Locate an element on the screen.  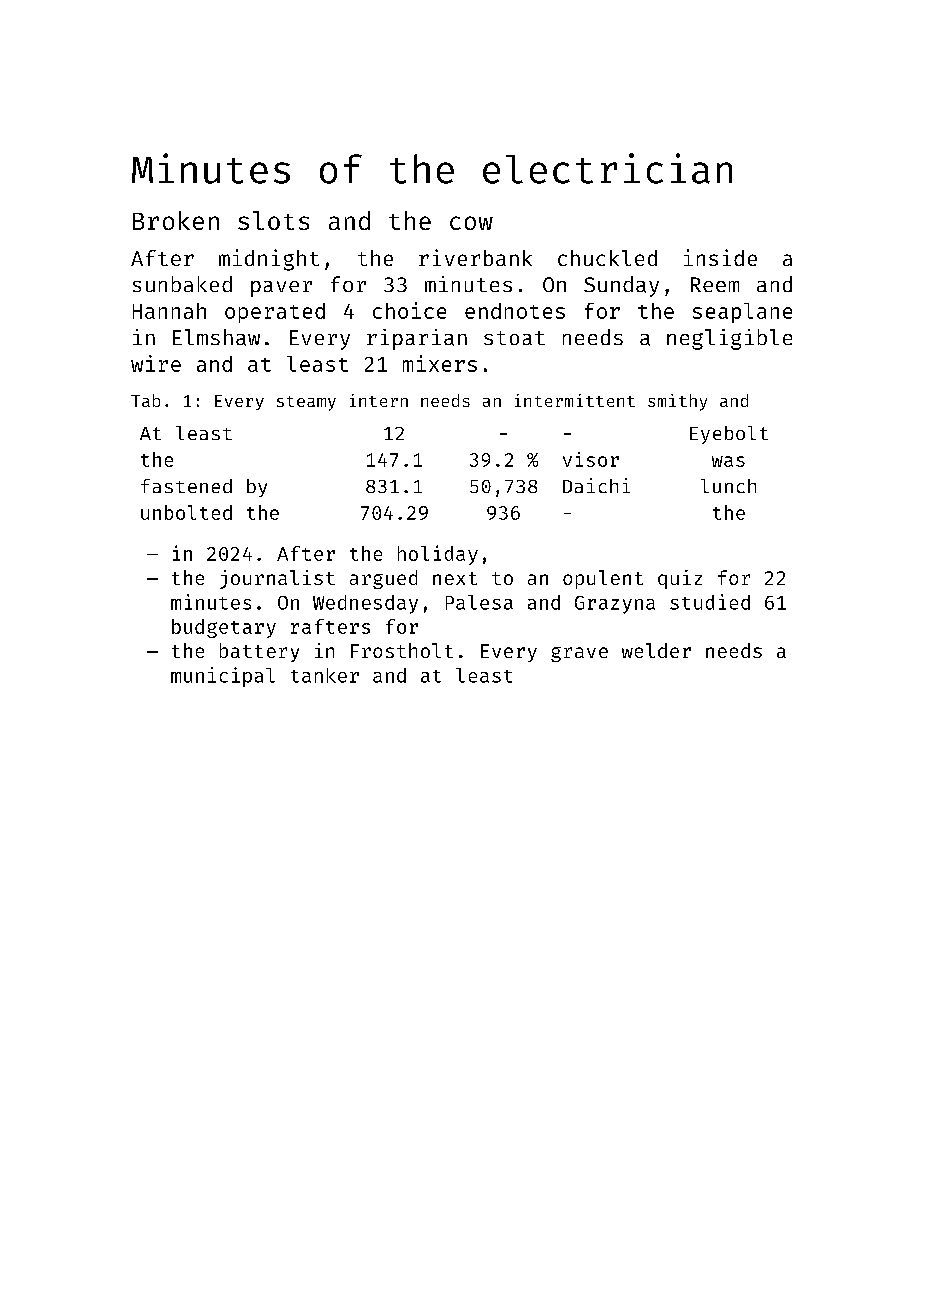
mixers is located at coordinates (440, 363).
